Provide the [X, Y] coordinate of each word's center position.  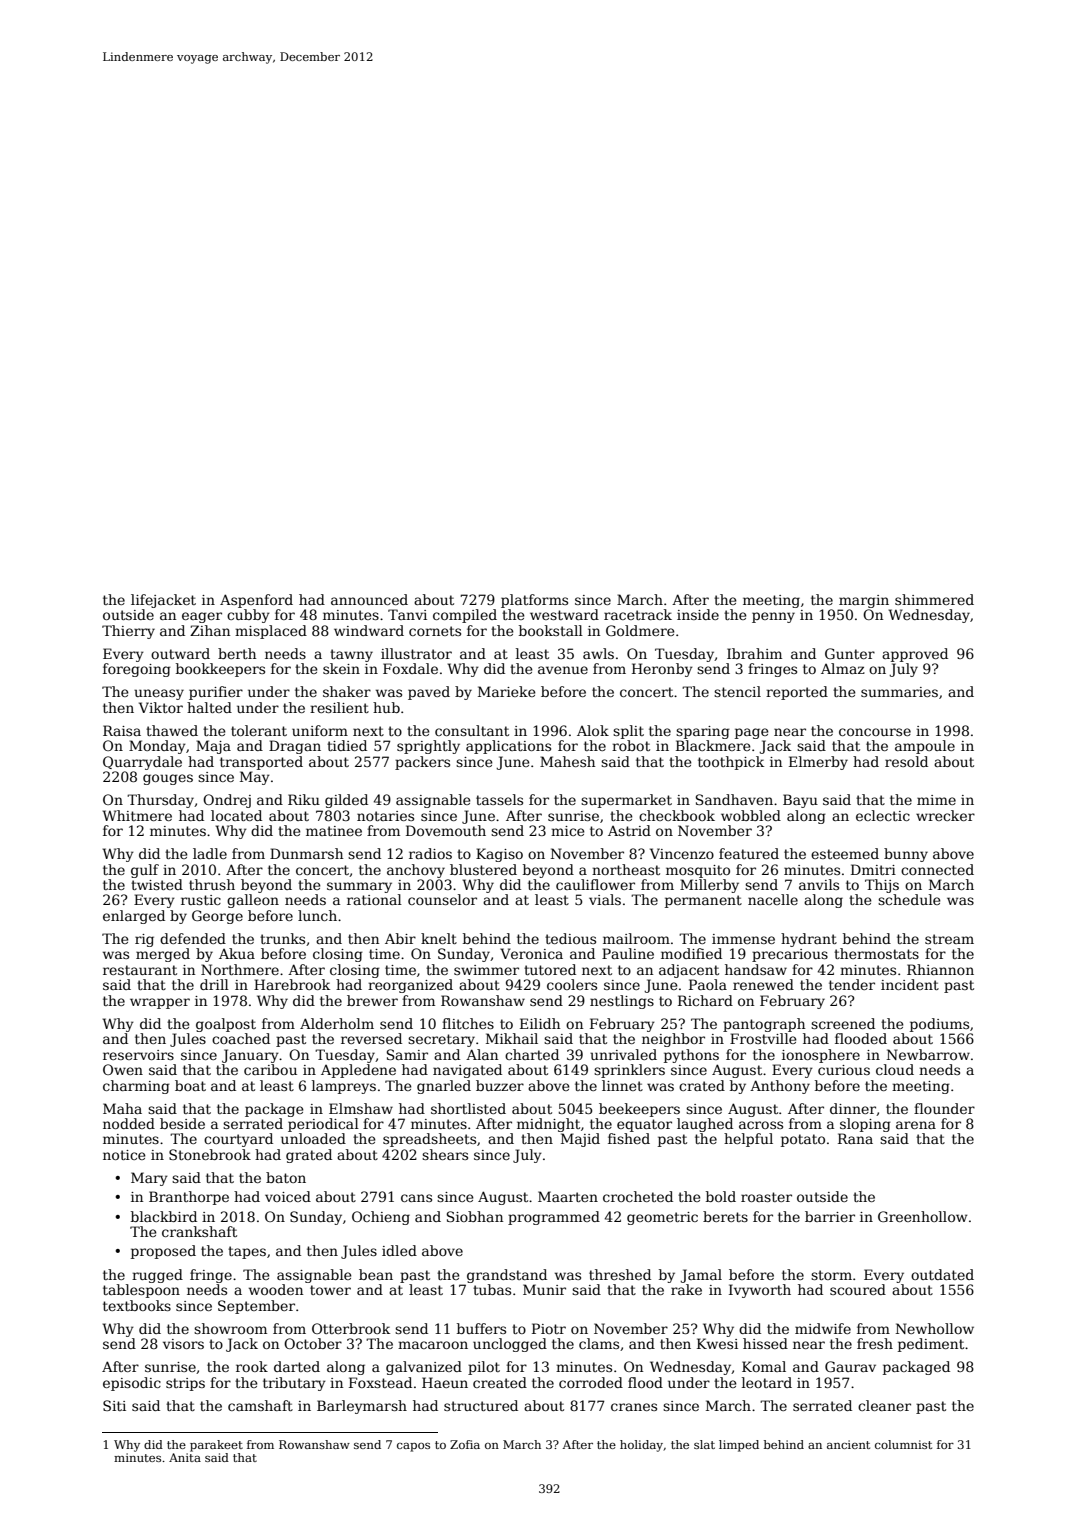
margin [864, 601]
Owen [123, 1069]
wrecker [945, 815]
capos [413, 1447]
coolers [572, 984]
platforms [534, 601]
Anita [185, 1457]
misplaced [271, 632]
